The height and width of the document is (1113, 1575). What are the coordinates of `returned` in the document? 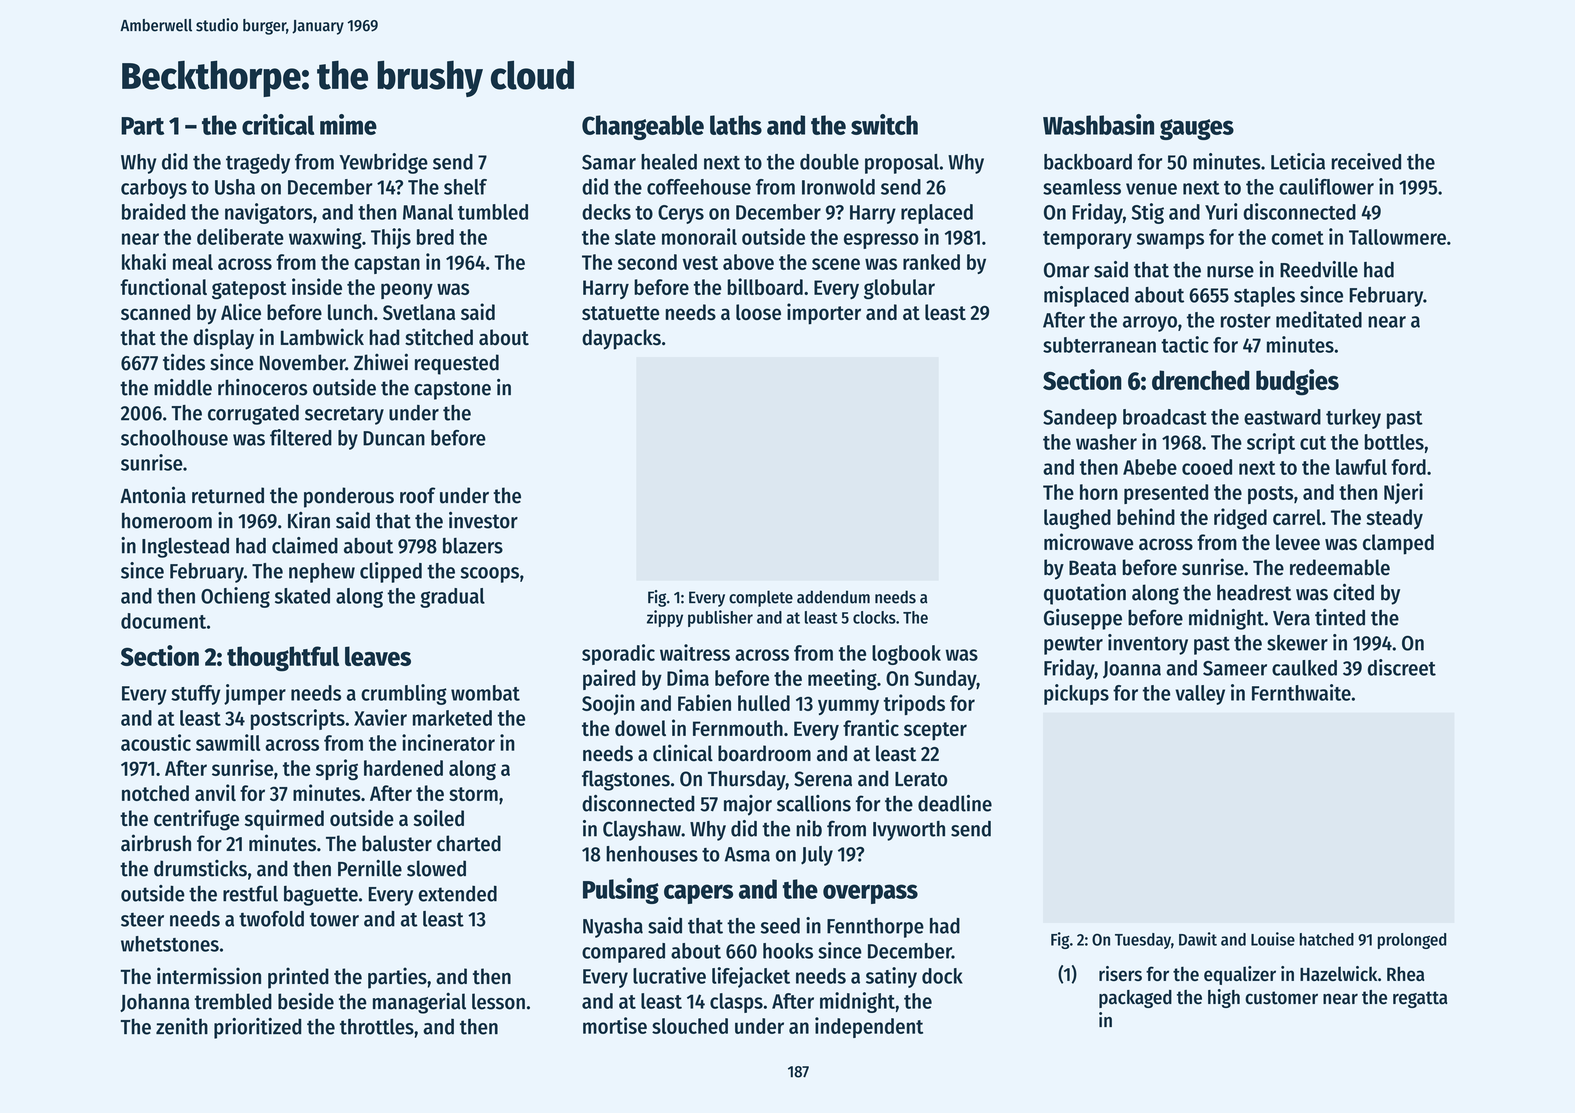 It's located at (228, 495).
